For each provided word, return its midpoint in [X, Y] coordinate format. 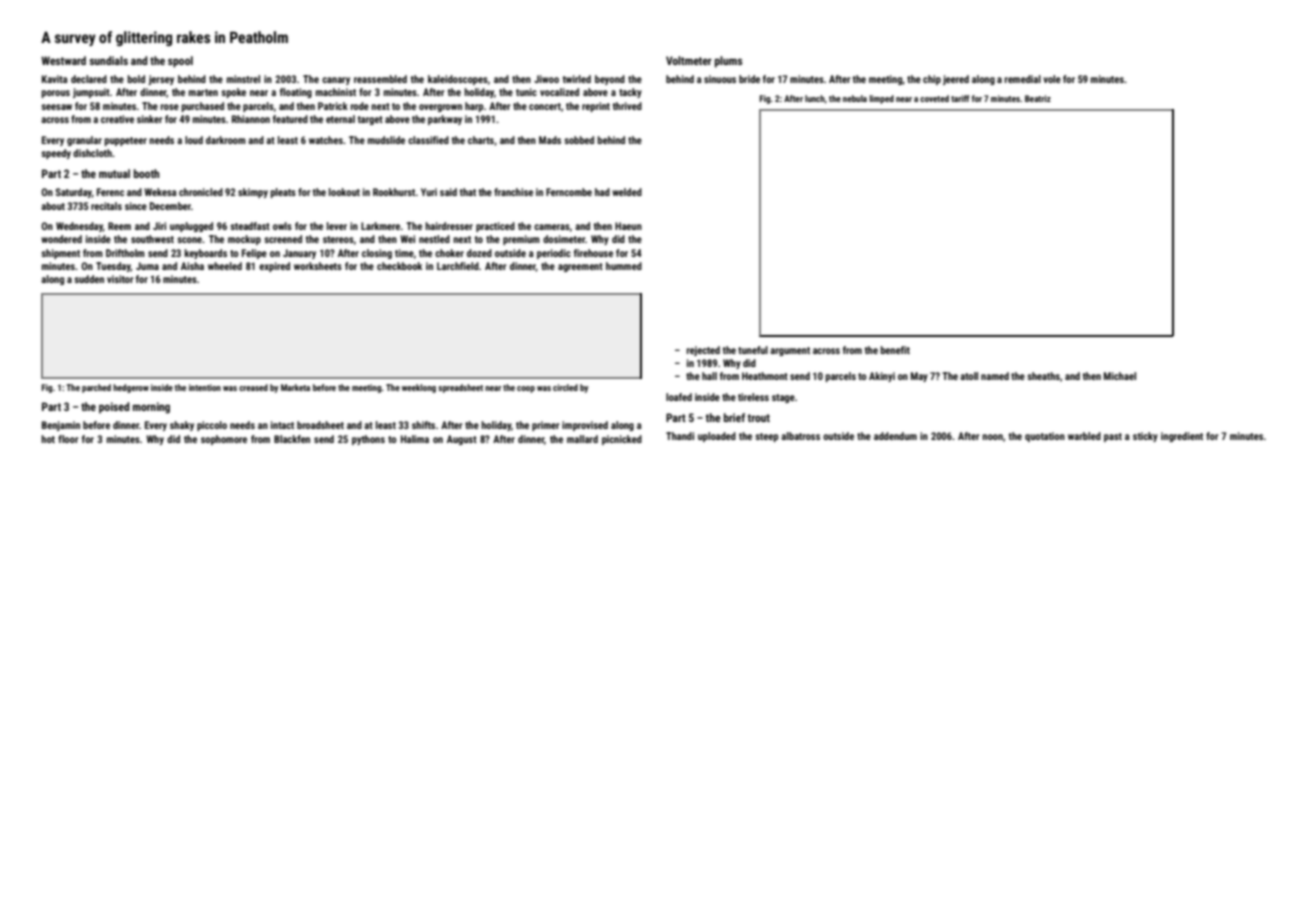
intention [205, 387]
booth [146, 173]
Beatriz [1038, 98]
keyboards [206, 254]
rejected [703, 351]
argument [790, 351]
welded [627, 192]
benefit [895, 350]
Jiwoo [546, 79]
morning [151, 408]
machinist [336, 92]
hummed [624, 266]
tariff [960, 98]
